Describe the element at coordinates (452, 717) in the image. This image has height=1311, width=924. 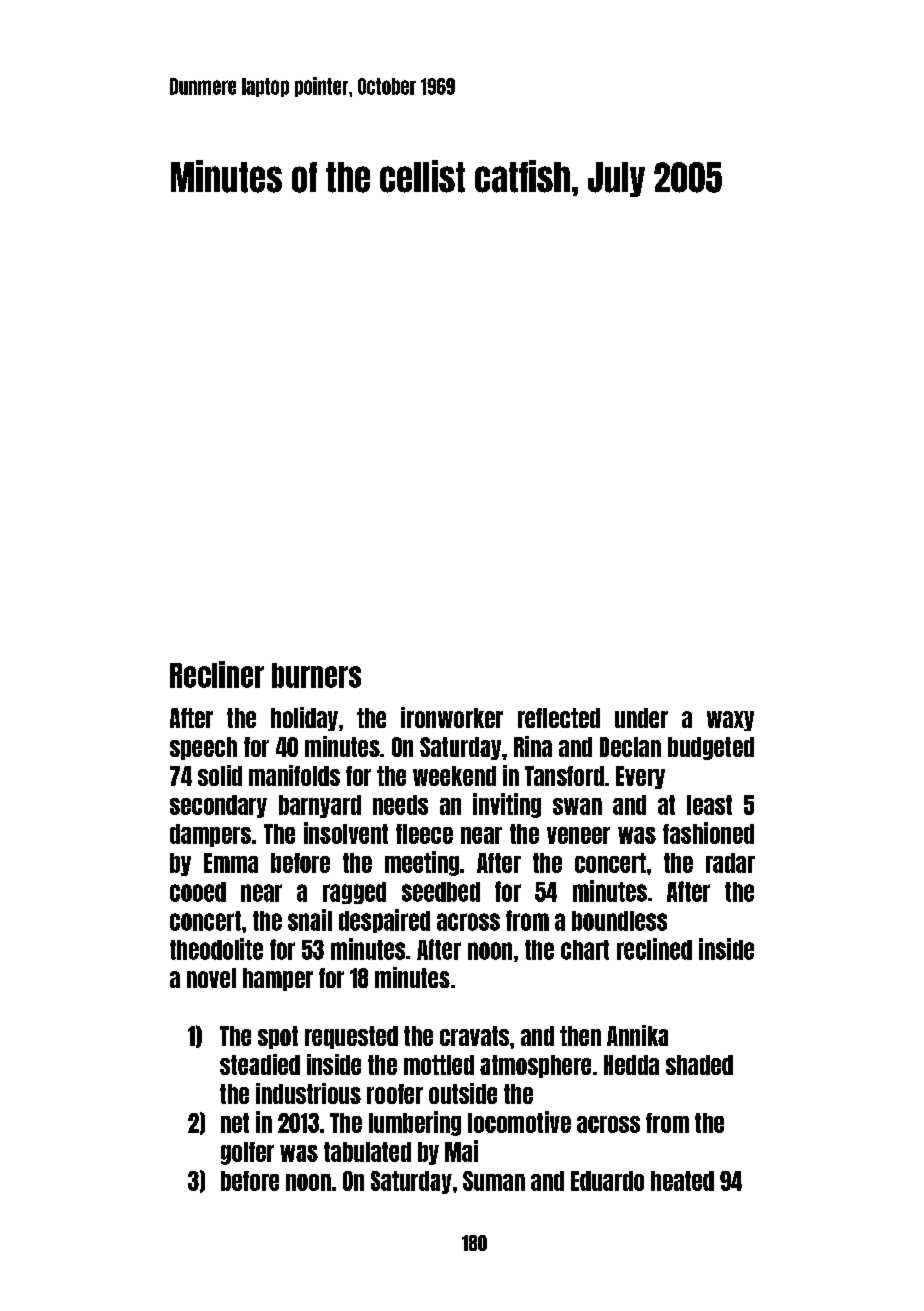
I see `ironworker` at that location.
